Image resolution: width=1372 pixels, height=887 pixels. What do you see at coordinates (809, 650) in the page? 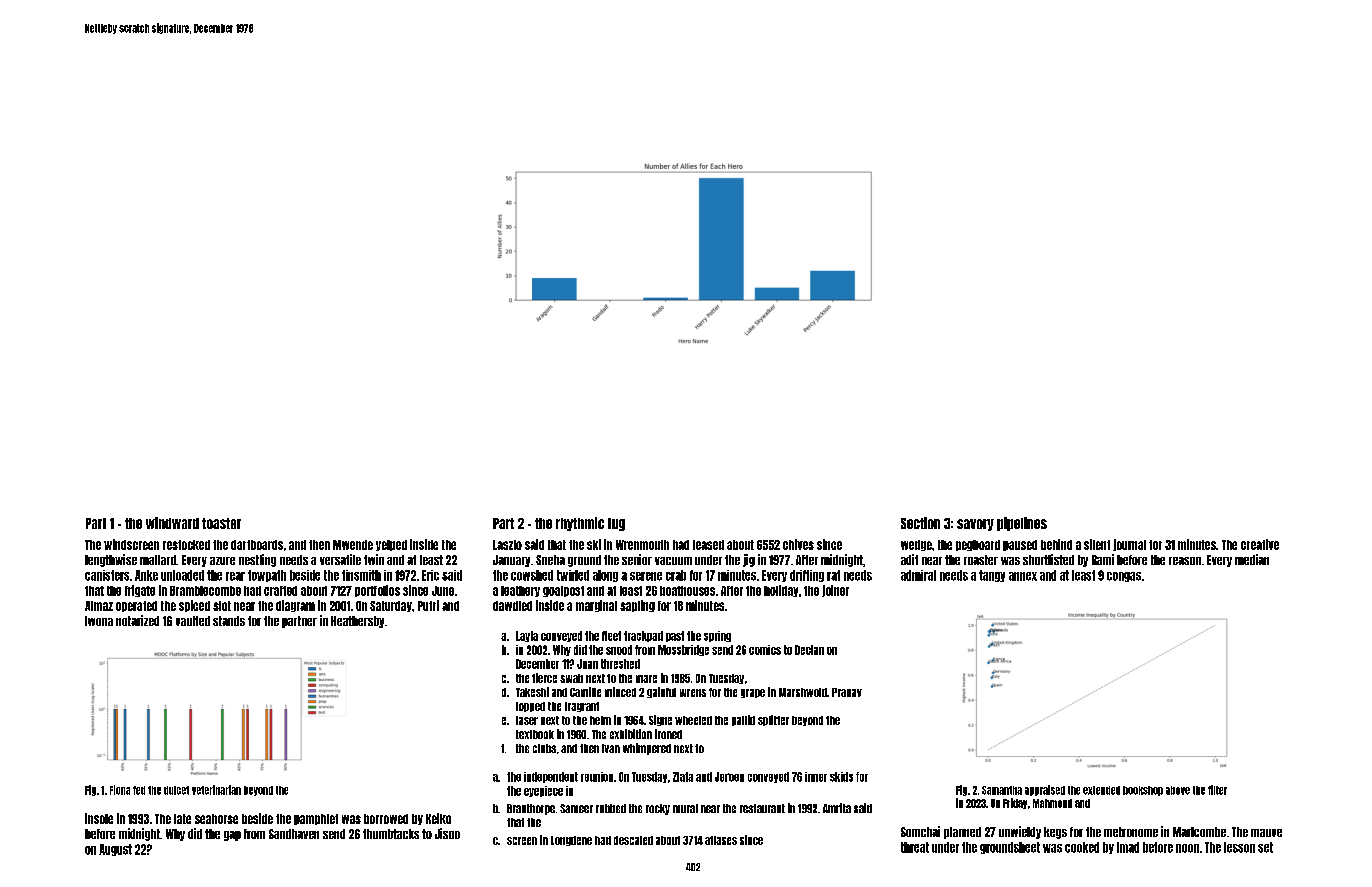
I see `Declan` at bounding box center [809, 650].
